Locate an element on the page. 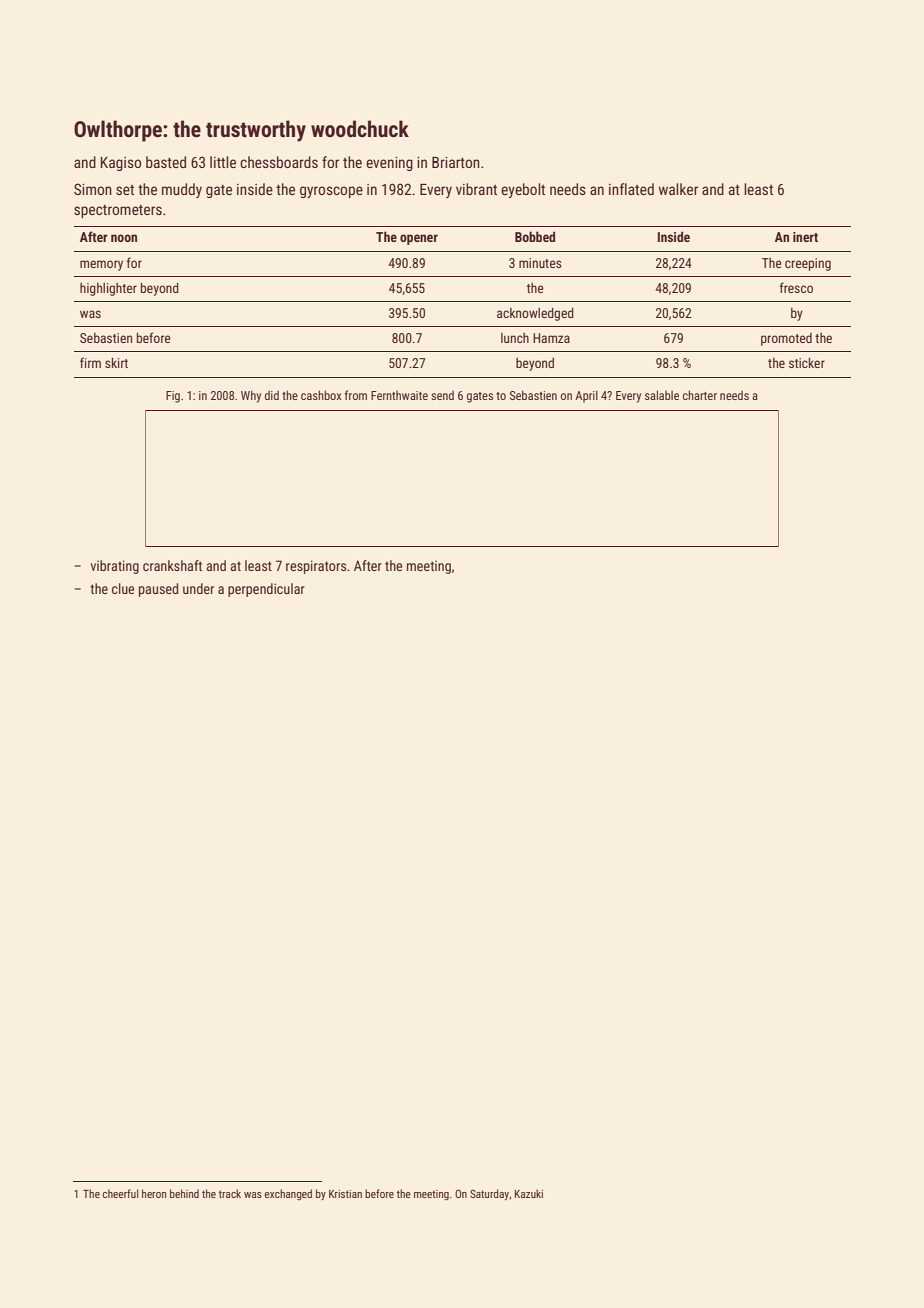 Image resolution: width=924 pixels, height=1308 pixels. chessboards is located at coordinates (279, 162).
